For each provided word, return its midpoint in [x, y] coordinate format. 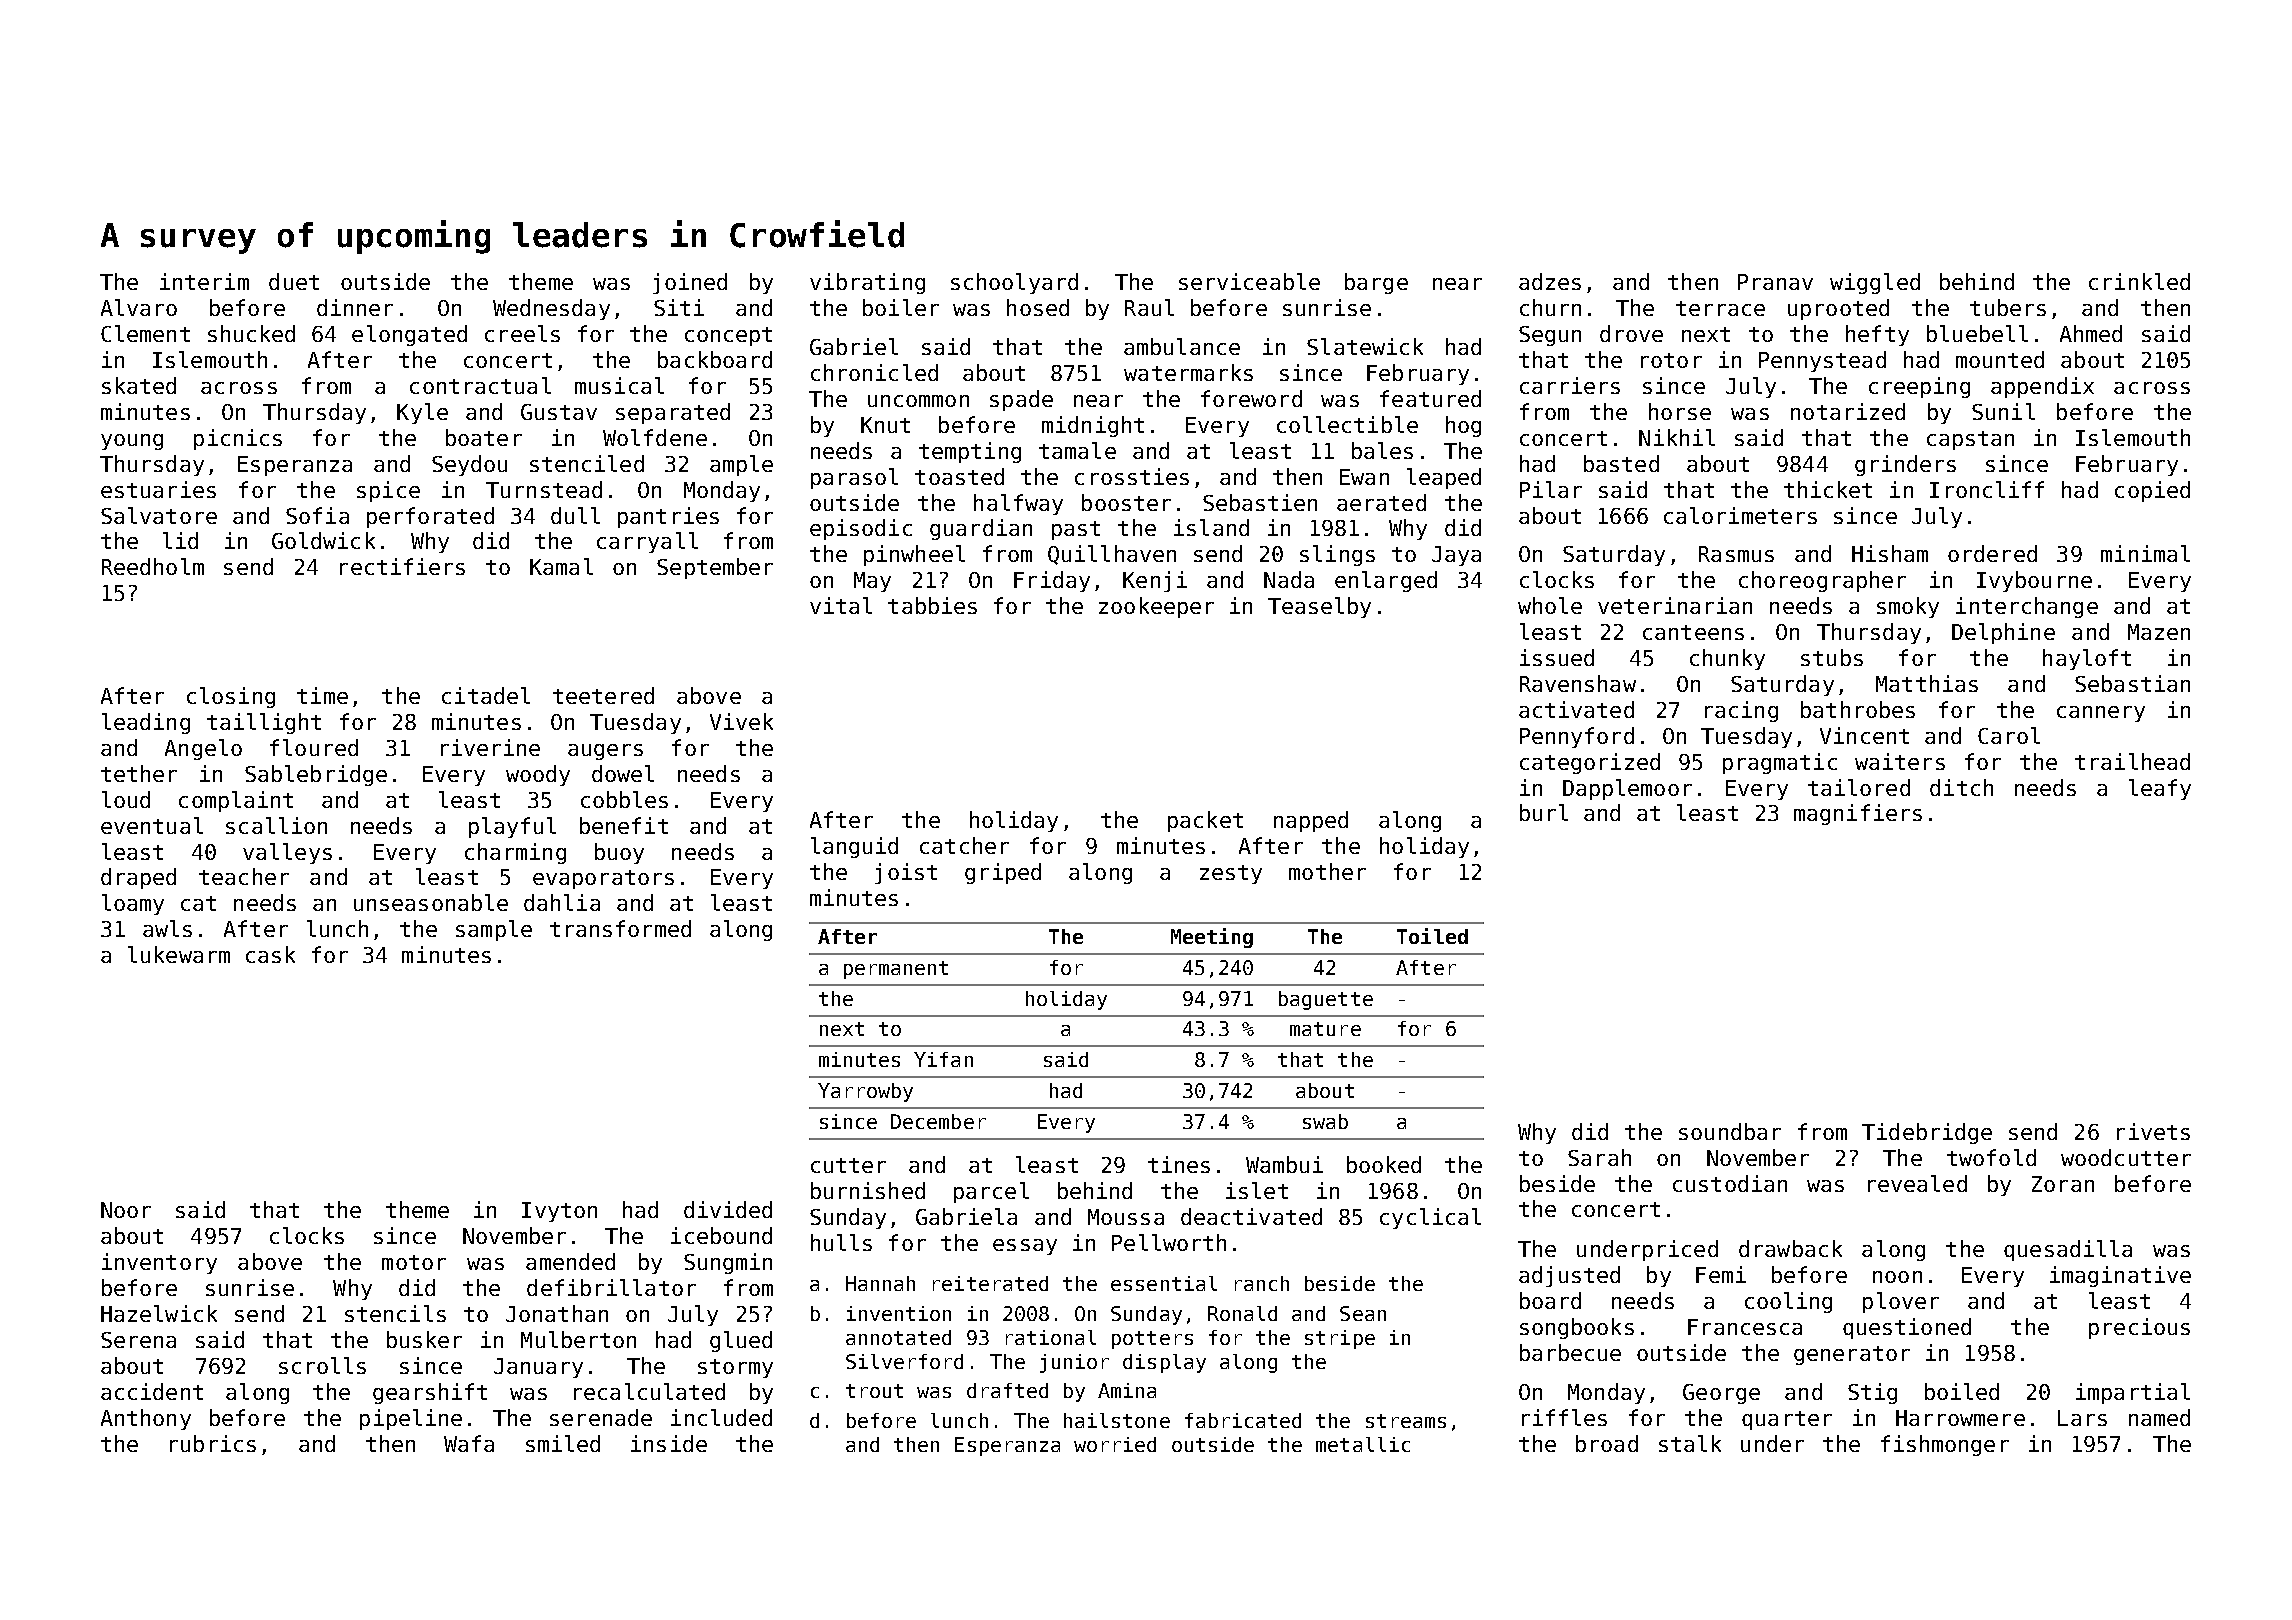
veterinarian [1675, 605]
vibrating [867, 283]
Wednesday [551, 309]
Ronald [1242, 1313]
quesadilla [2068, 1250]
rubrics [213, 1443]
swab [1325, 1121]
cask [270, 954]
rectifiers [402, 566]
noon [1897, 1277]
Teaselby [1319, 607]
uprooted [1838, 309]
